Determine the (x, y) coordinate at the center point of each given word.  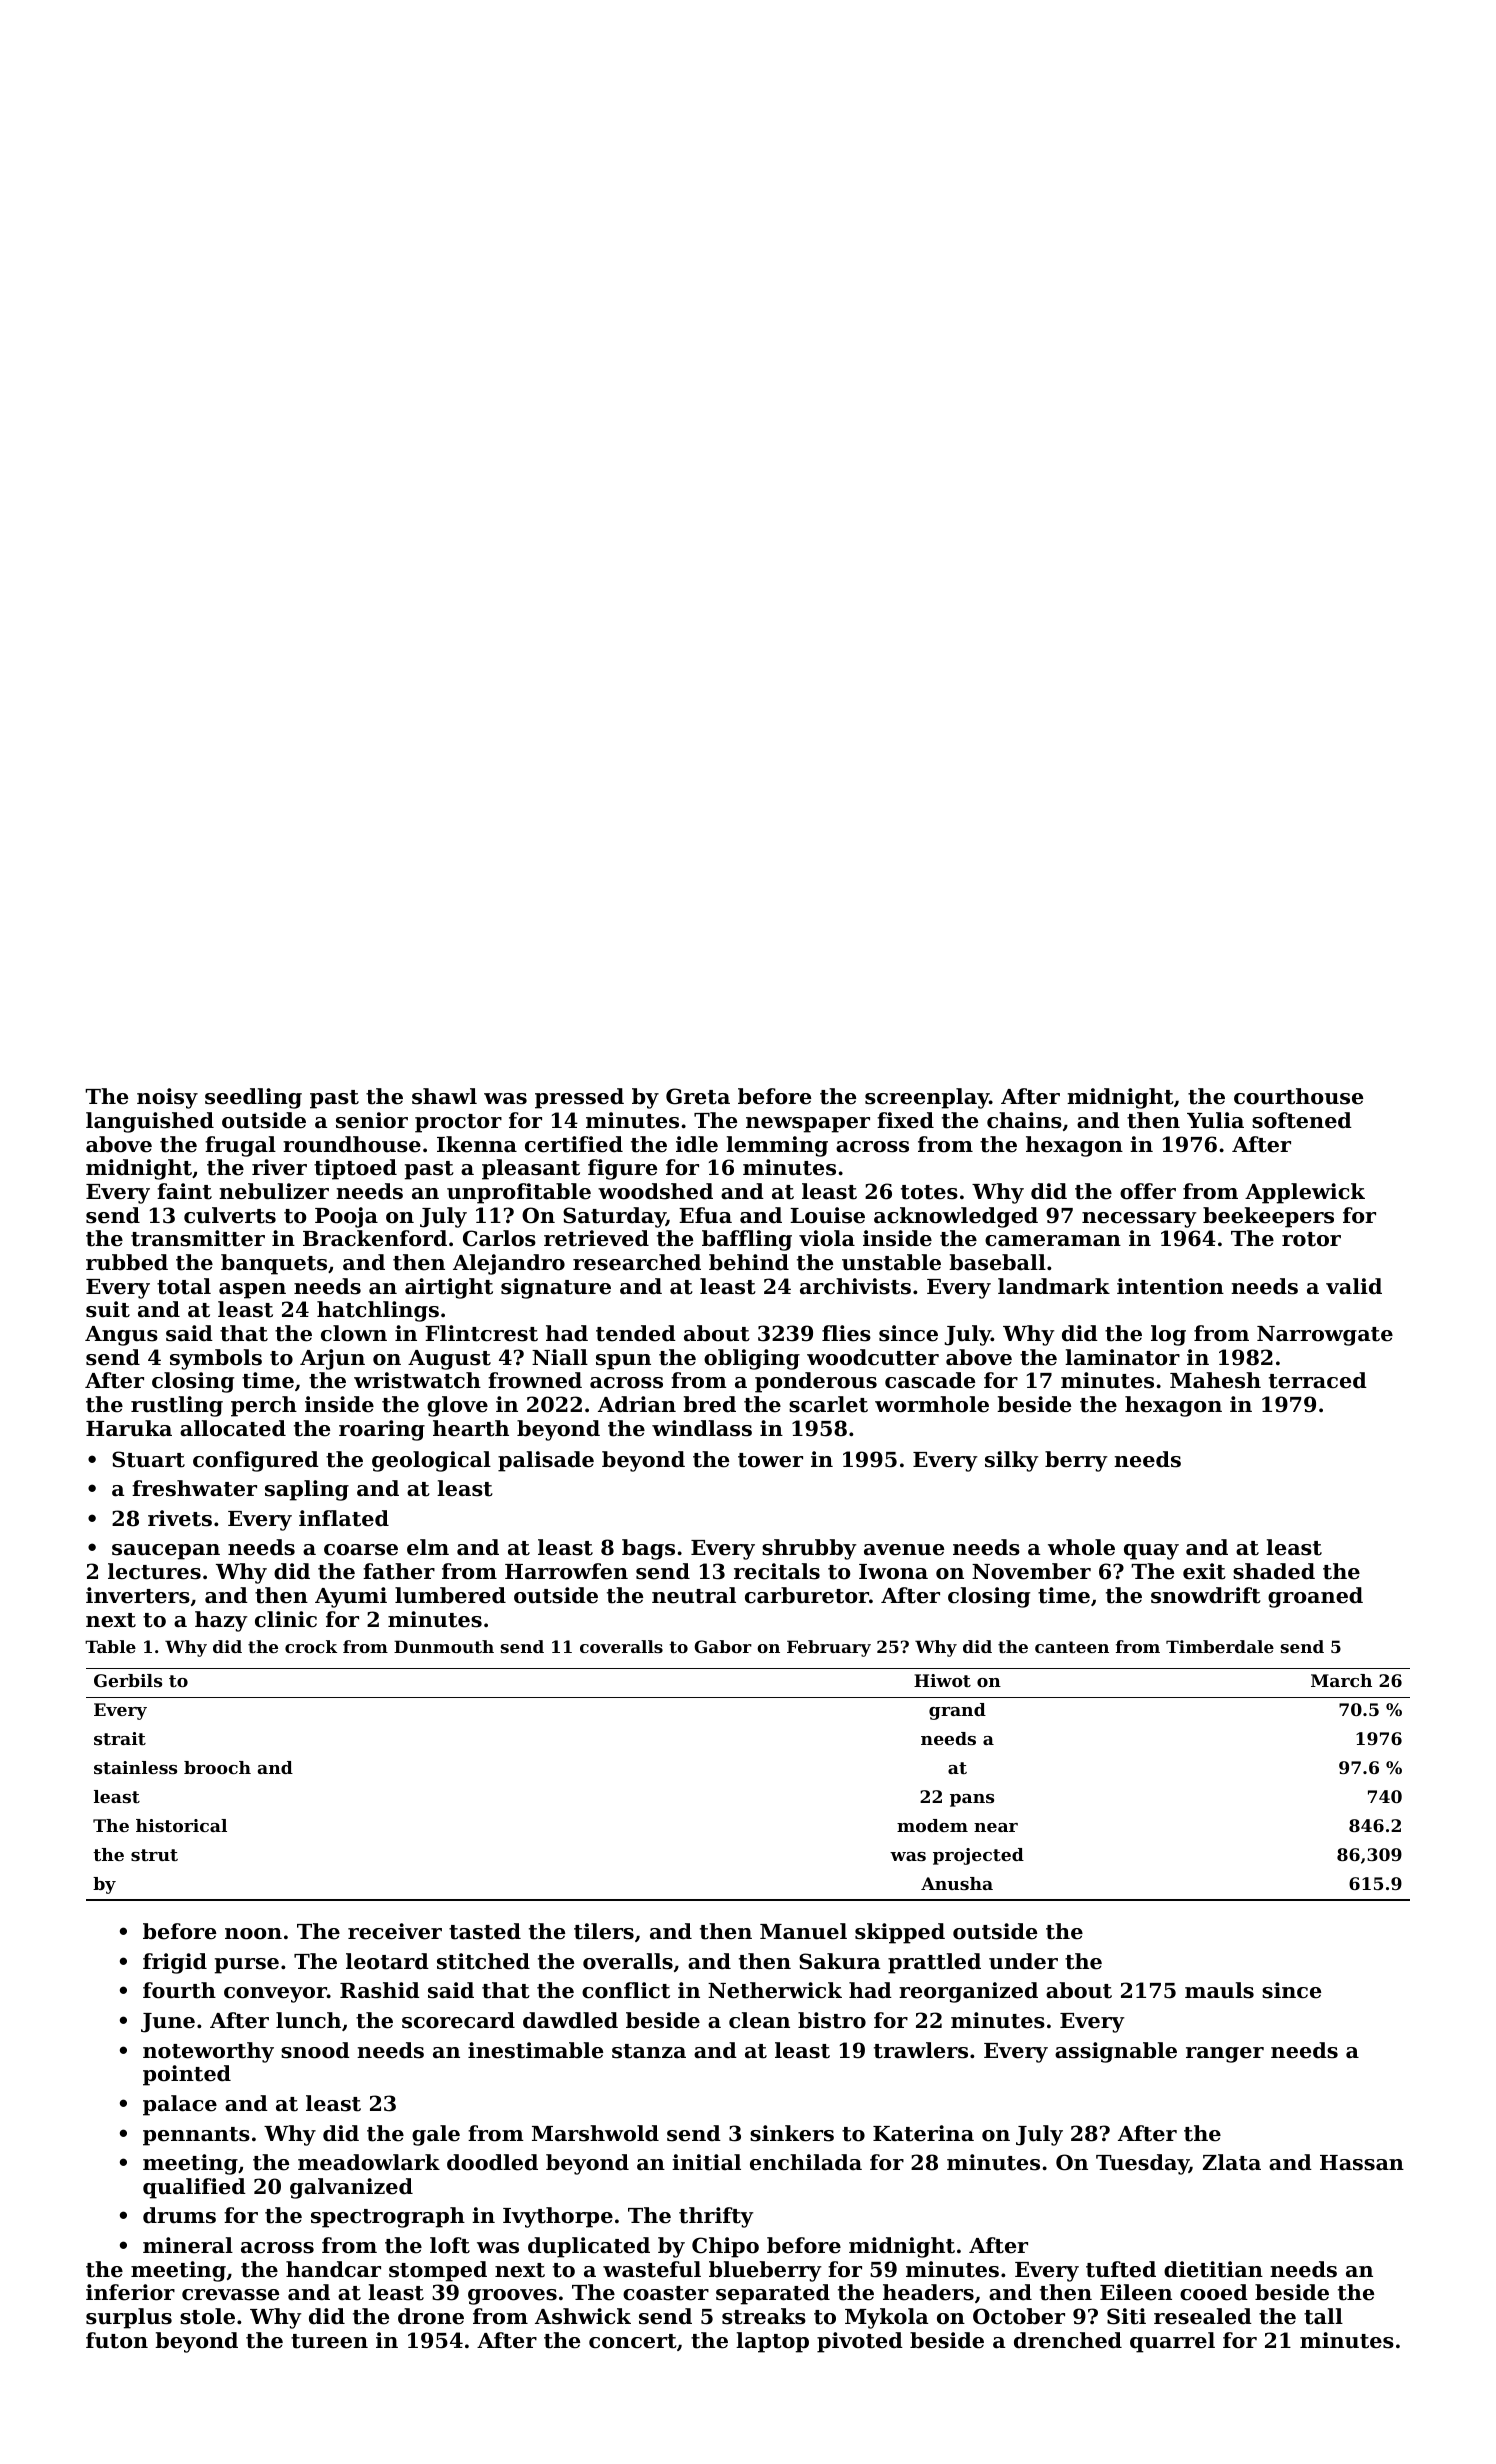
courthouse (1298, 1096)
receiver (395, 1931)
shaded (1274, 1571)
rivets (180, 1518)
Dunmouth (444, 1646)
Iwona (893, 1572)
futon (117, 2340)
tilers (604, 1931)
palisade (546, 1461)
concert (633, 2341)
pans (972, 1800)
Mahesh (1215, 1380)
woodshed (655, 1191)
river (279, 1167)
